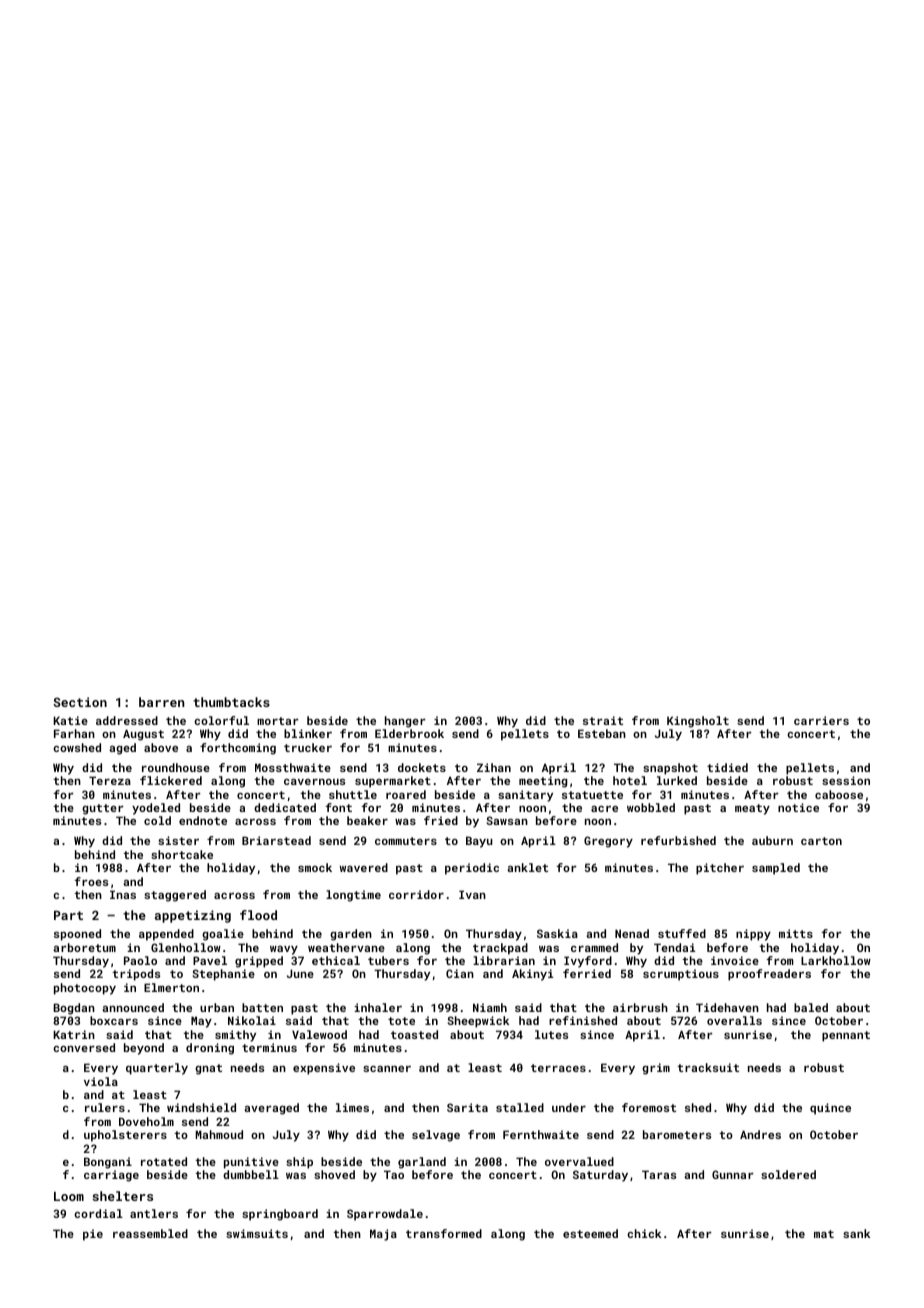 This image has width=924, height=1308. What do you see at coordinates (276, 840) in the image?
I see `Briarstead` at bounding box center [276, 840].
